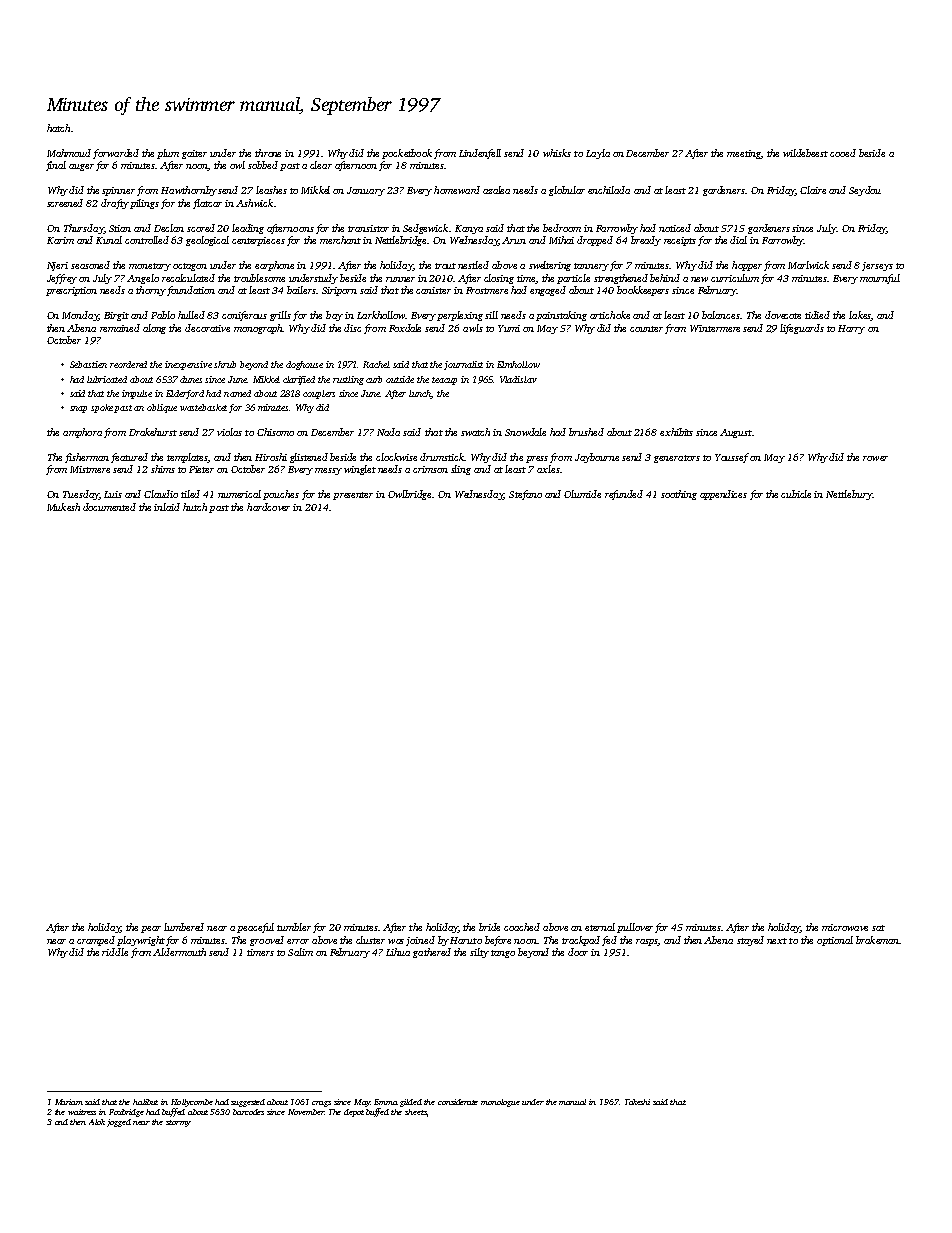 This screenshot has height=1233, width=952. Describe the element at coordinates (796, 494) in the screenshot. I see `cubicle` at that location.
